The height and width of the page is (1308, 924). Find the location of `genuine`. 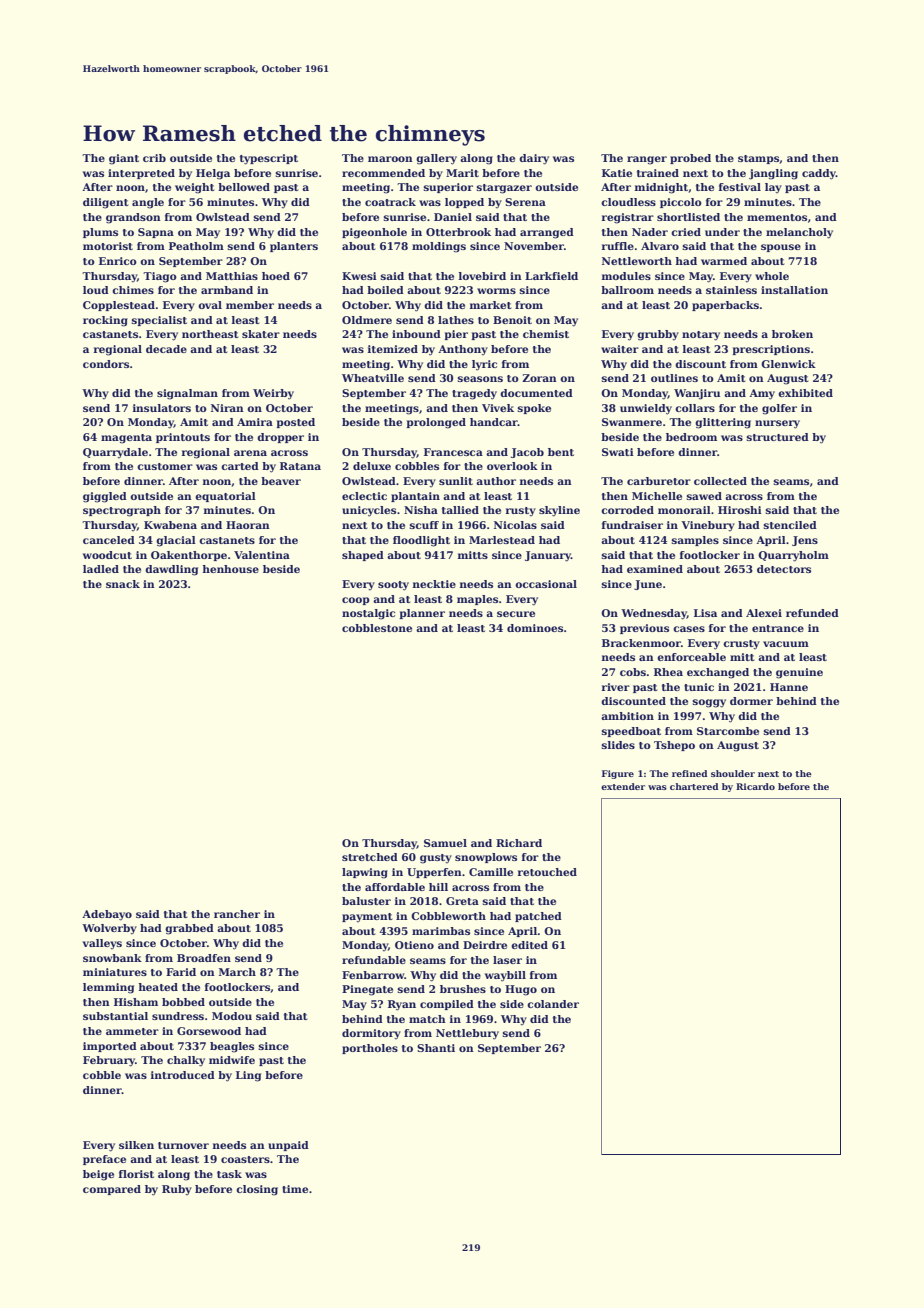

genuine is located at coordinates (799, 673).
